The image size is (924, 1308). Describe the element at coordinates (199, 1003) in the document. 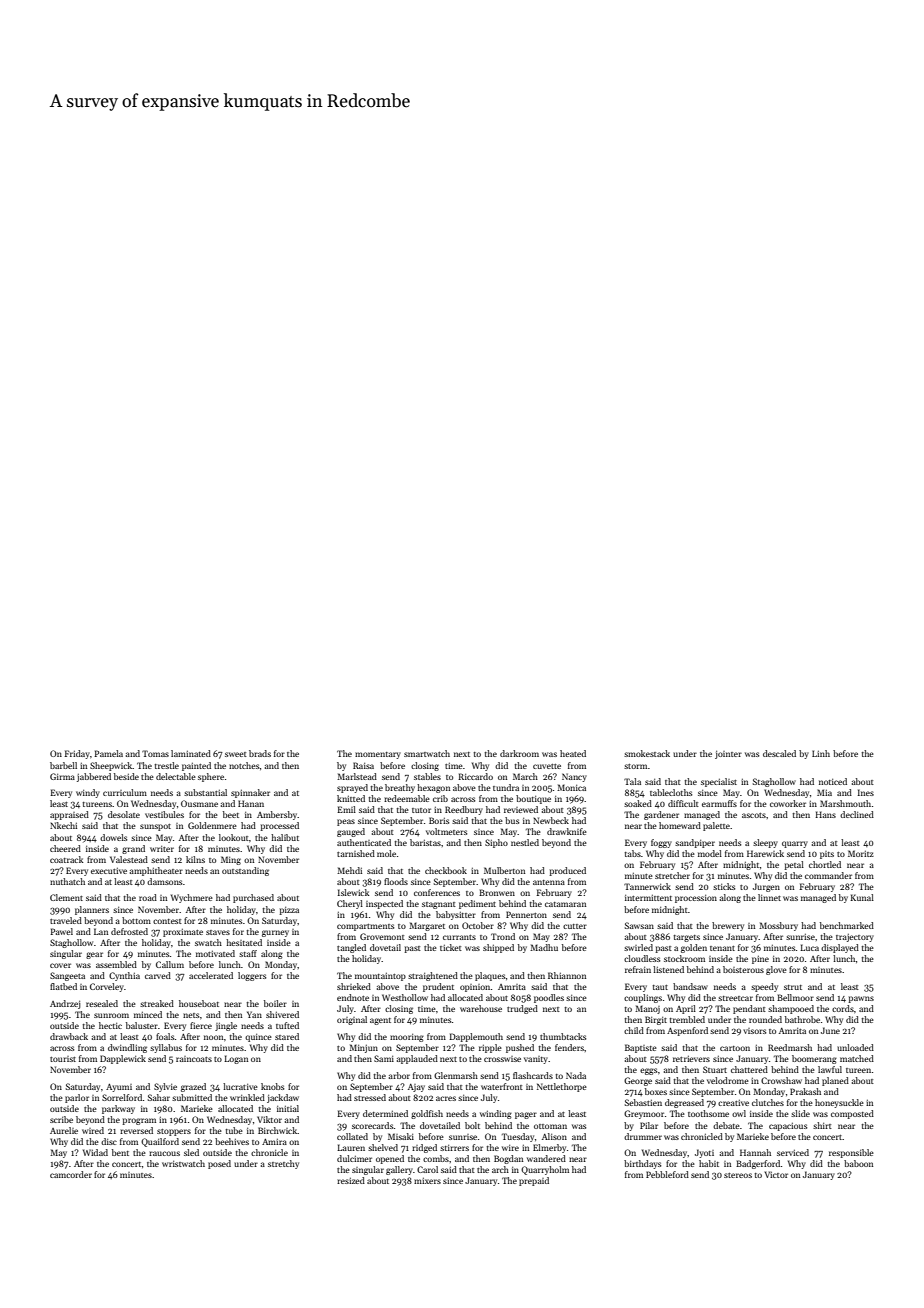

I see `houseboat` at that location.
